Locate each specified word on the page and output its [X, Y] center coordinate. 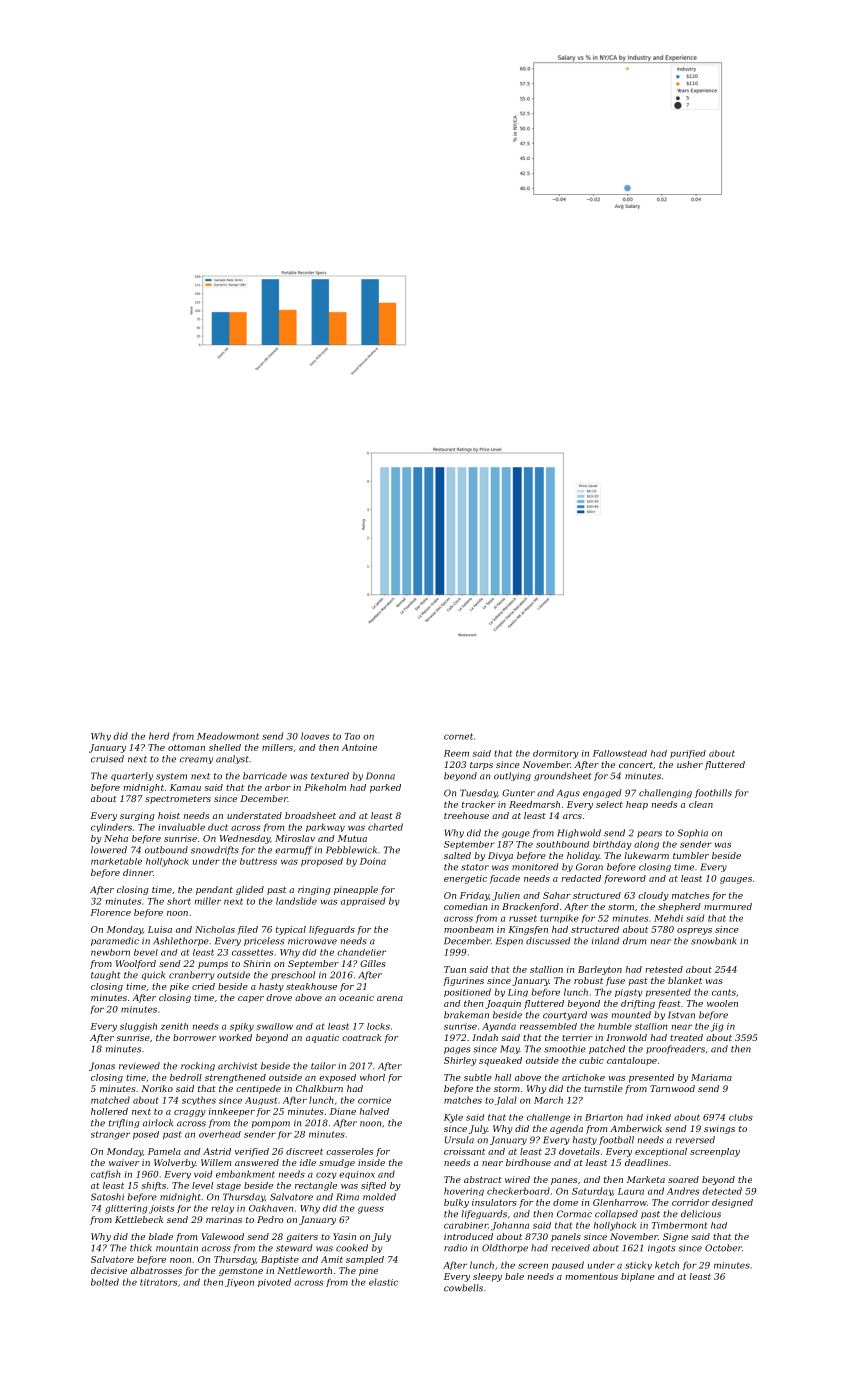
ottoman [186, 747]
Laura [631, 1191]
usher [690, 764]
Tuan [455, 969]
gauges [736, 880]
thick [141, 1248]
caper [251, 999]
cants [724, 992]
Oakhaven [271, 1208]
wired [517, 1179]
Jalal [506, 1100]
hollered [109, 1111]
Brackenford [530, 907]
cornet [458, 736]
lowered [109, 850]
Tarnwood [672, 1088]
